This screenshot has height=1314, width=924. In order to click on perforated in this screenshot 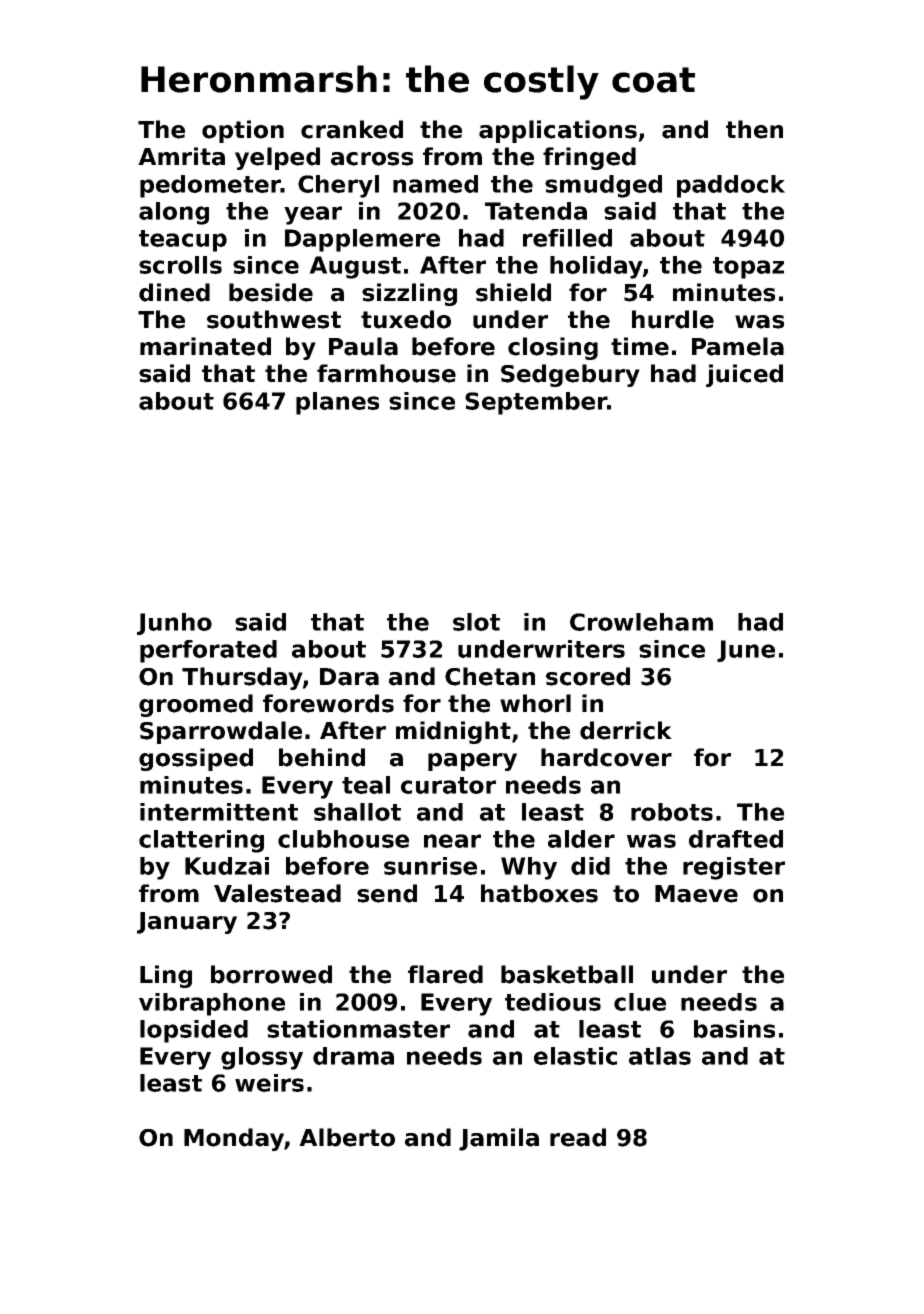, I will do `click(208, 651)`.
